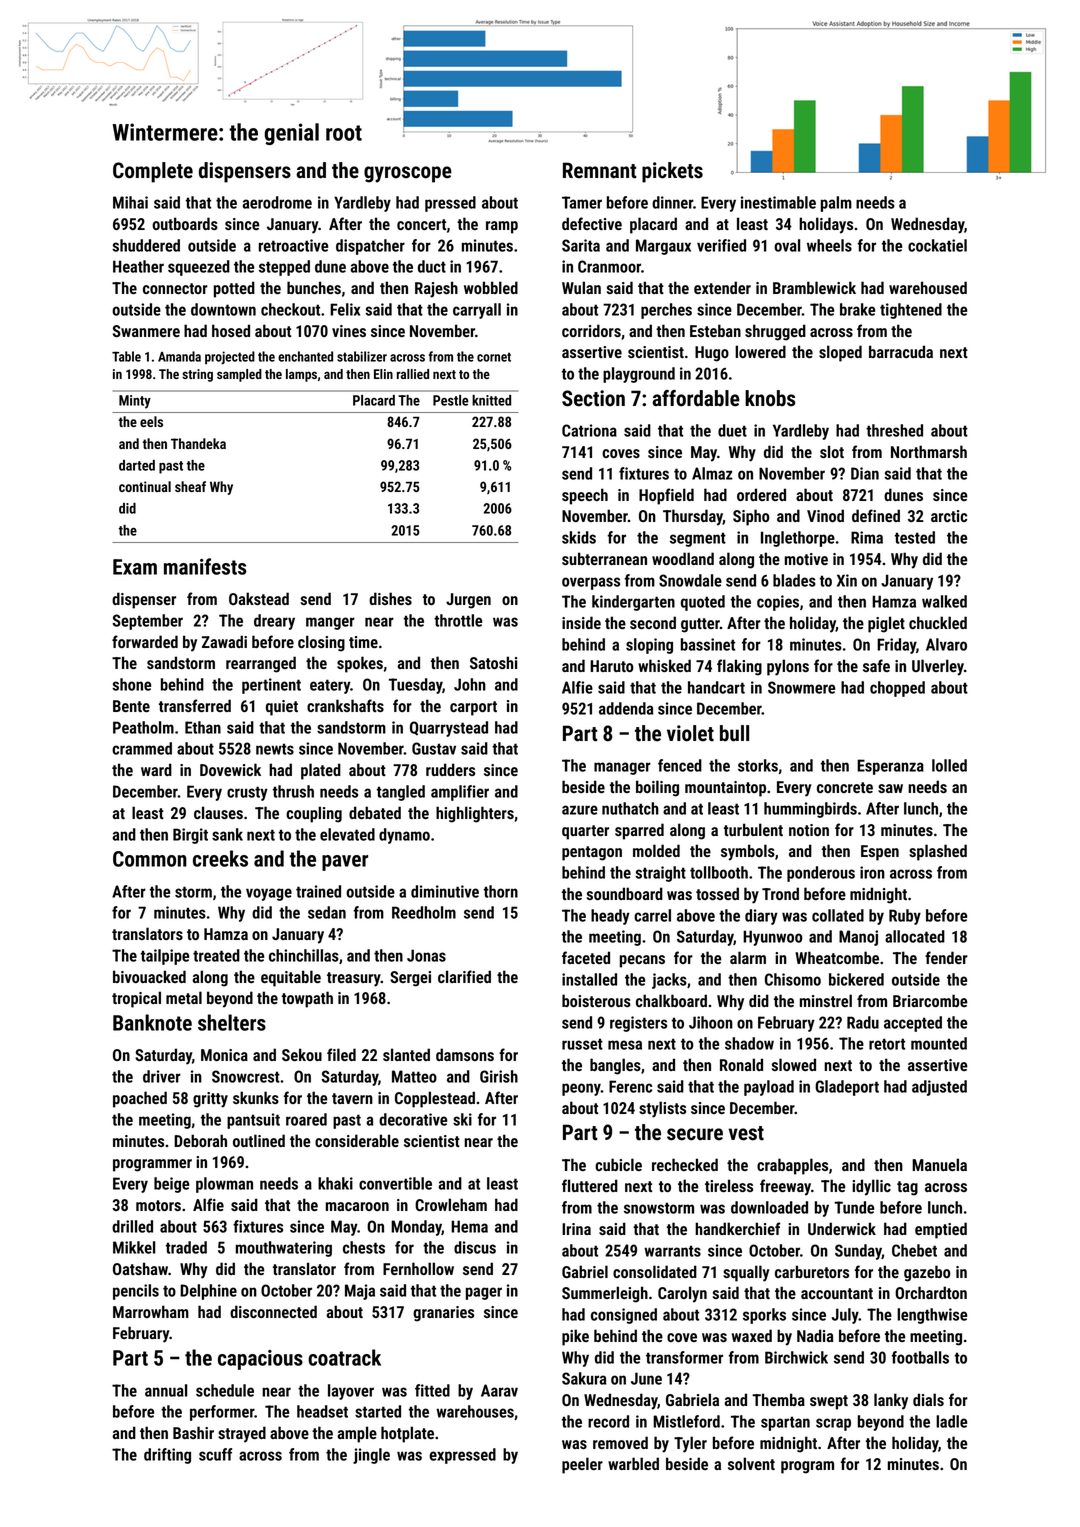 The height and width of the screenshot is (1527, 1080). What do you see at coordinates (886, 624) in the screenshot?
I see `piglet` at bounding box center [886, 624].
